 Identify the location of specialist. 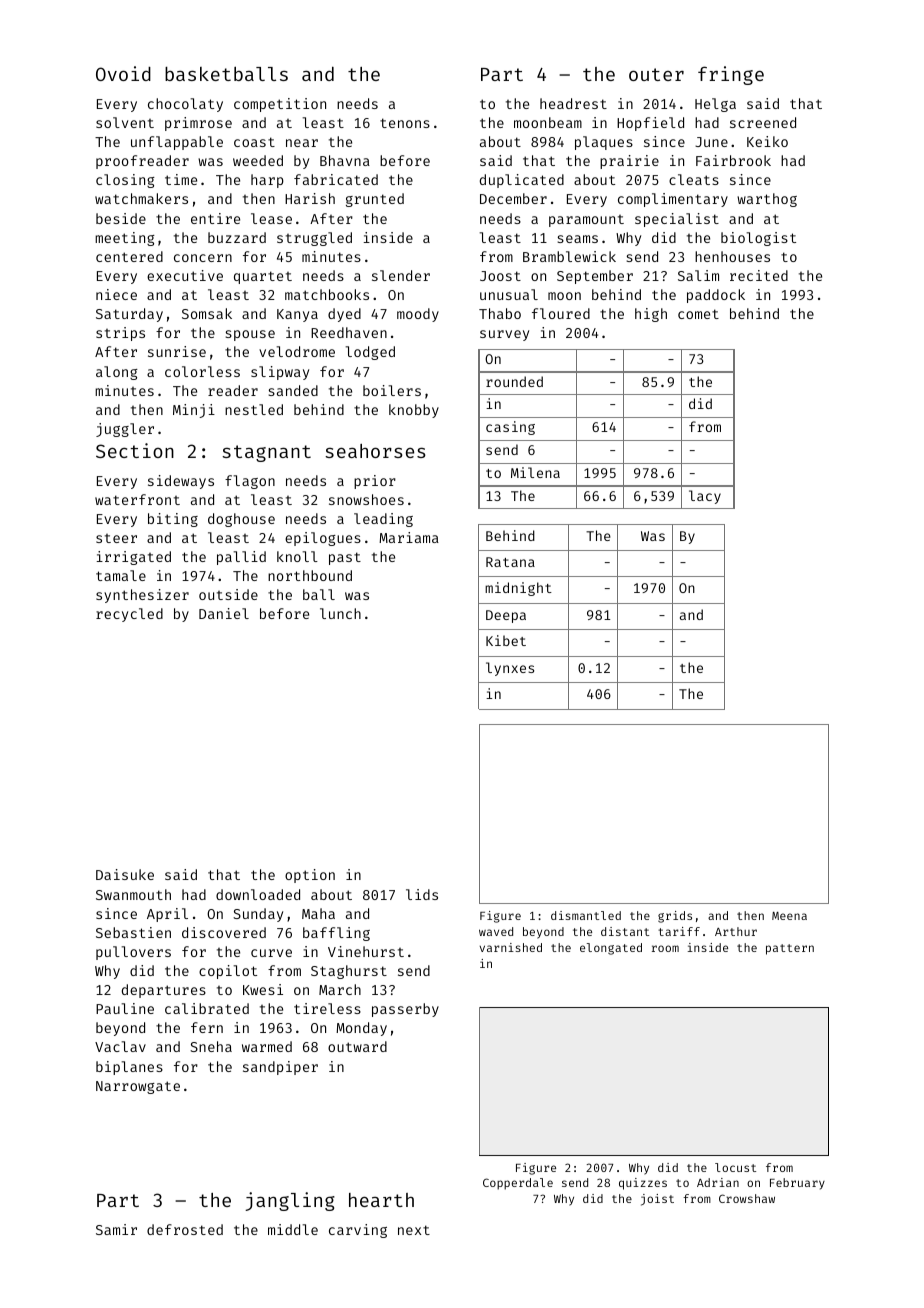
(677, 220).
